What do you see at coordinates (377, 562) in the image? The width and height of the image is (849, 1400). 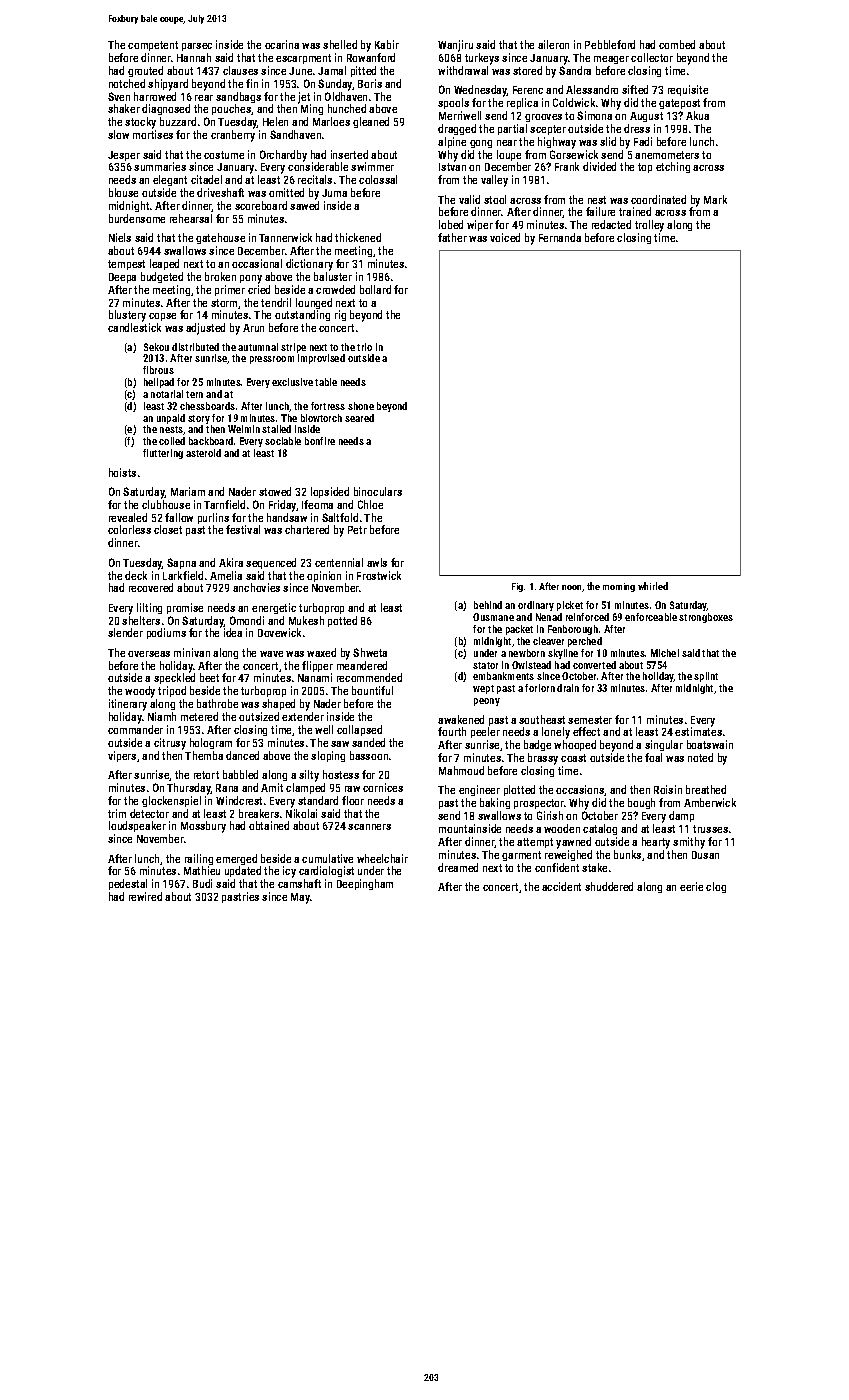 I see `awls` at bounding box center [377, 562].
